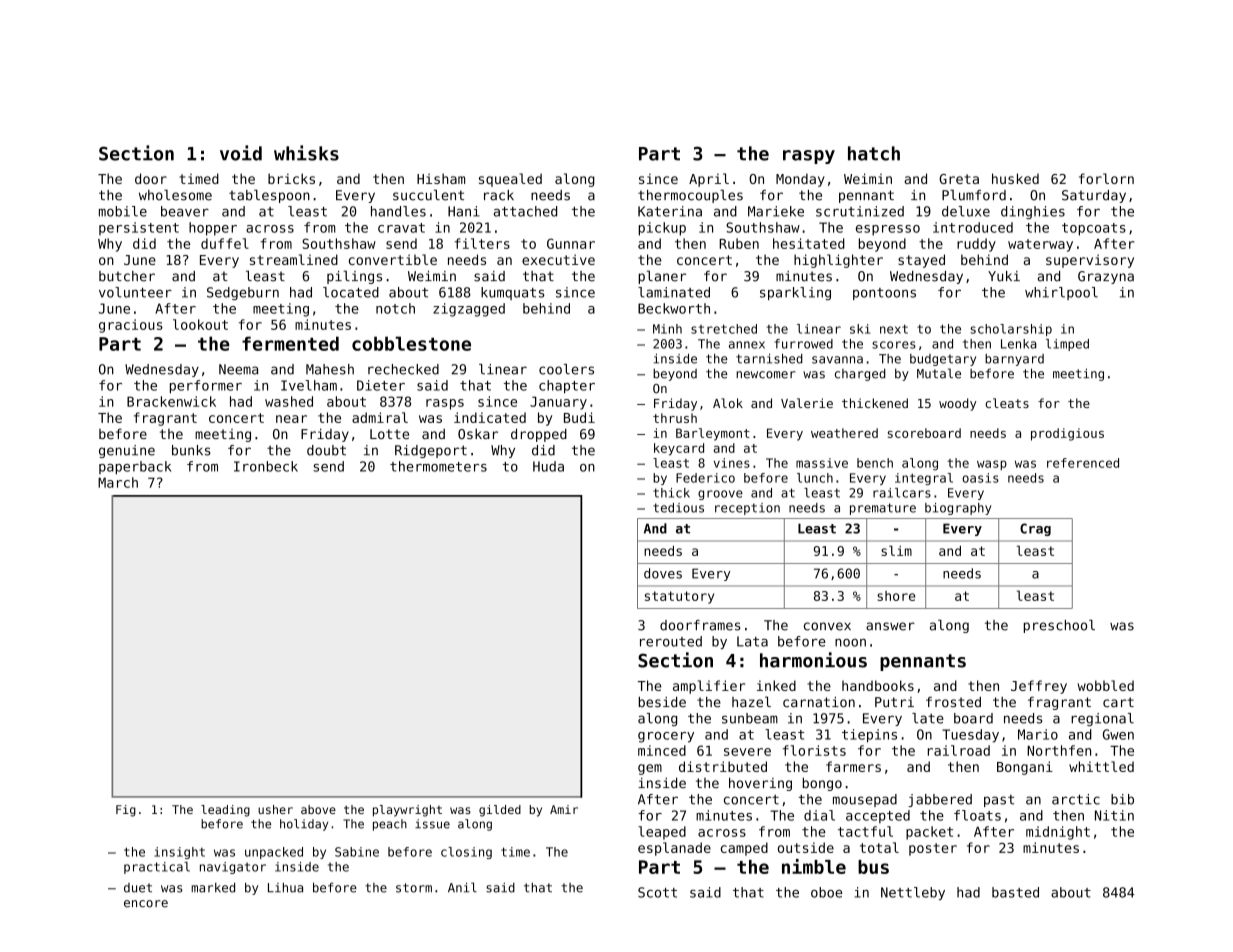  I want to click on doves, so click(663, 573).
